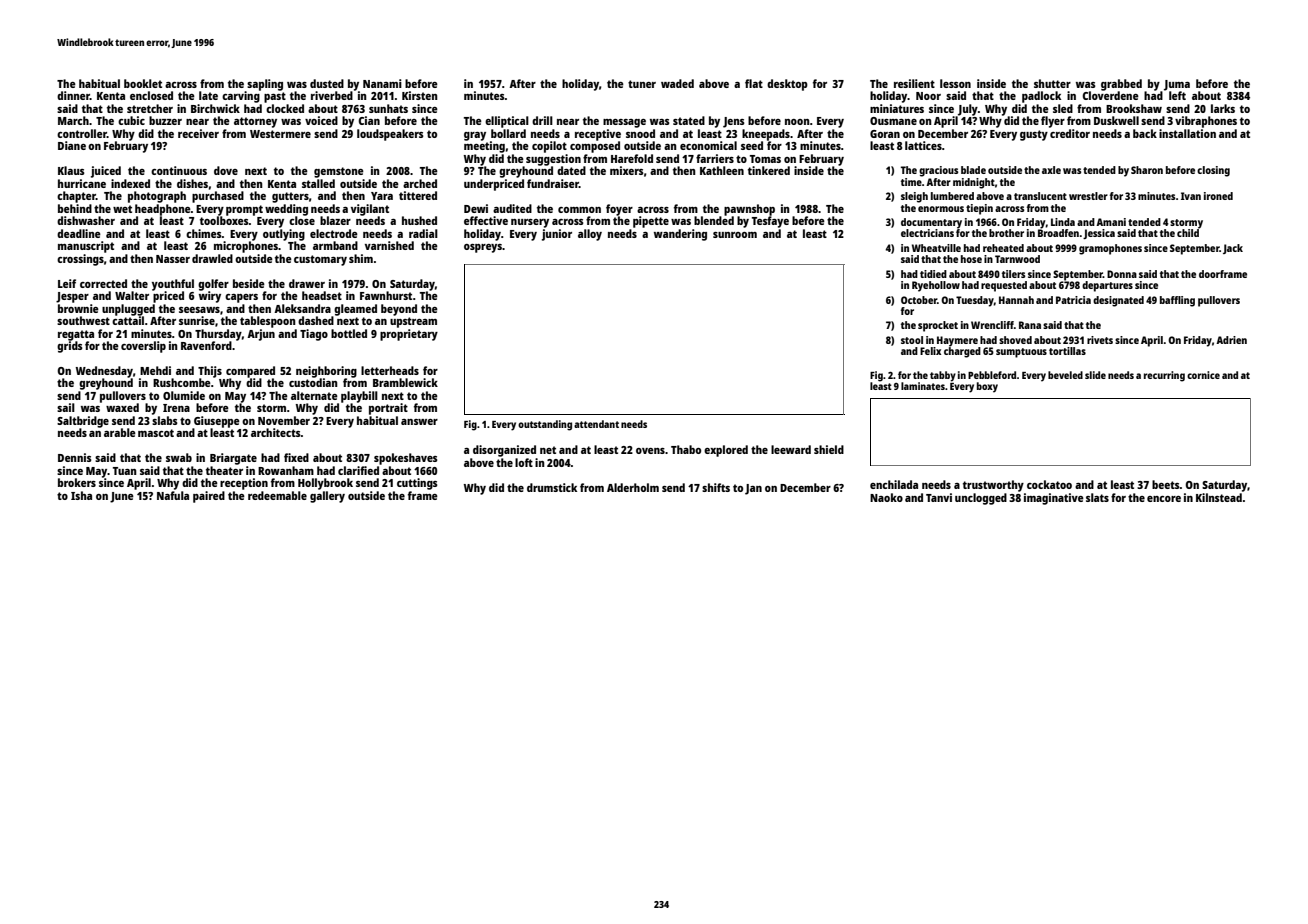  Describe the element at coordinates (81, 495) in the image. I see `Isha` at that location.
